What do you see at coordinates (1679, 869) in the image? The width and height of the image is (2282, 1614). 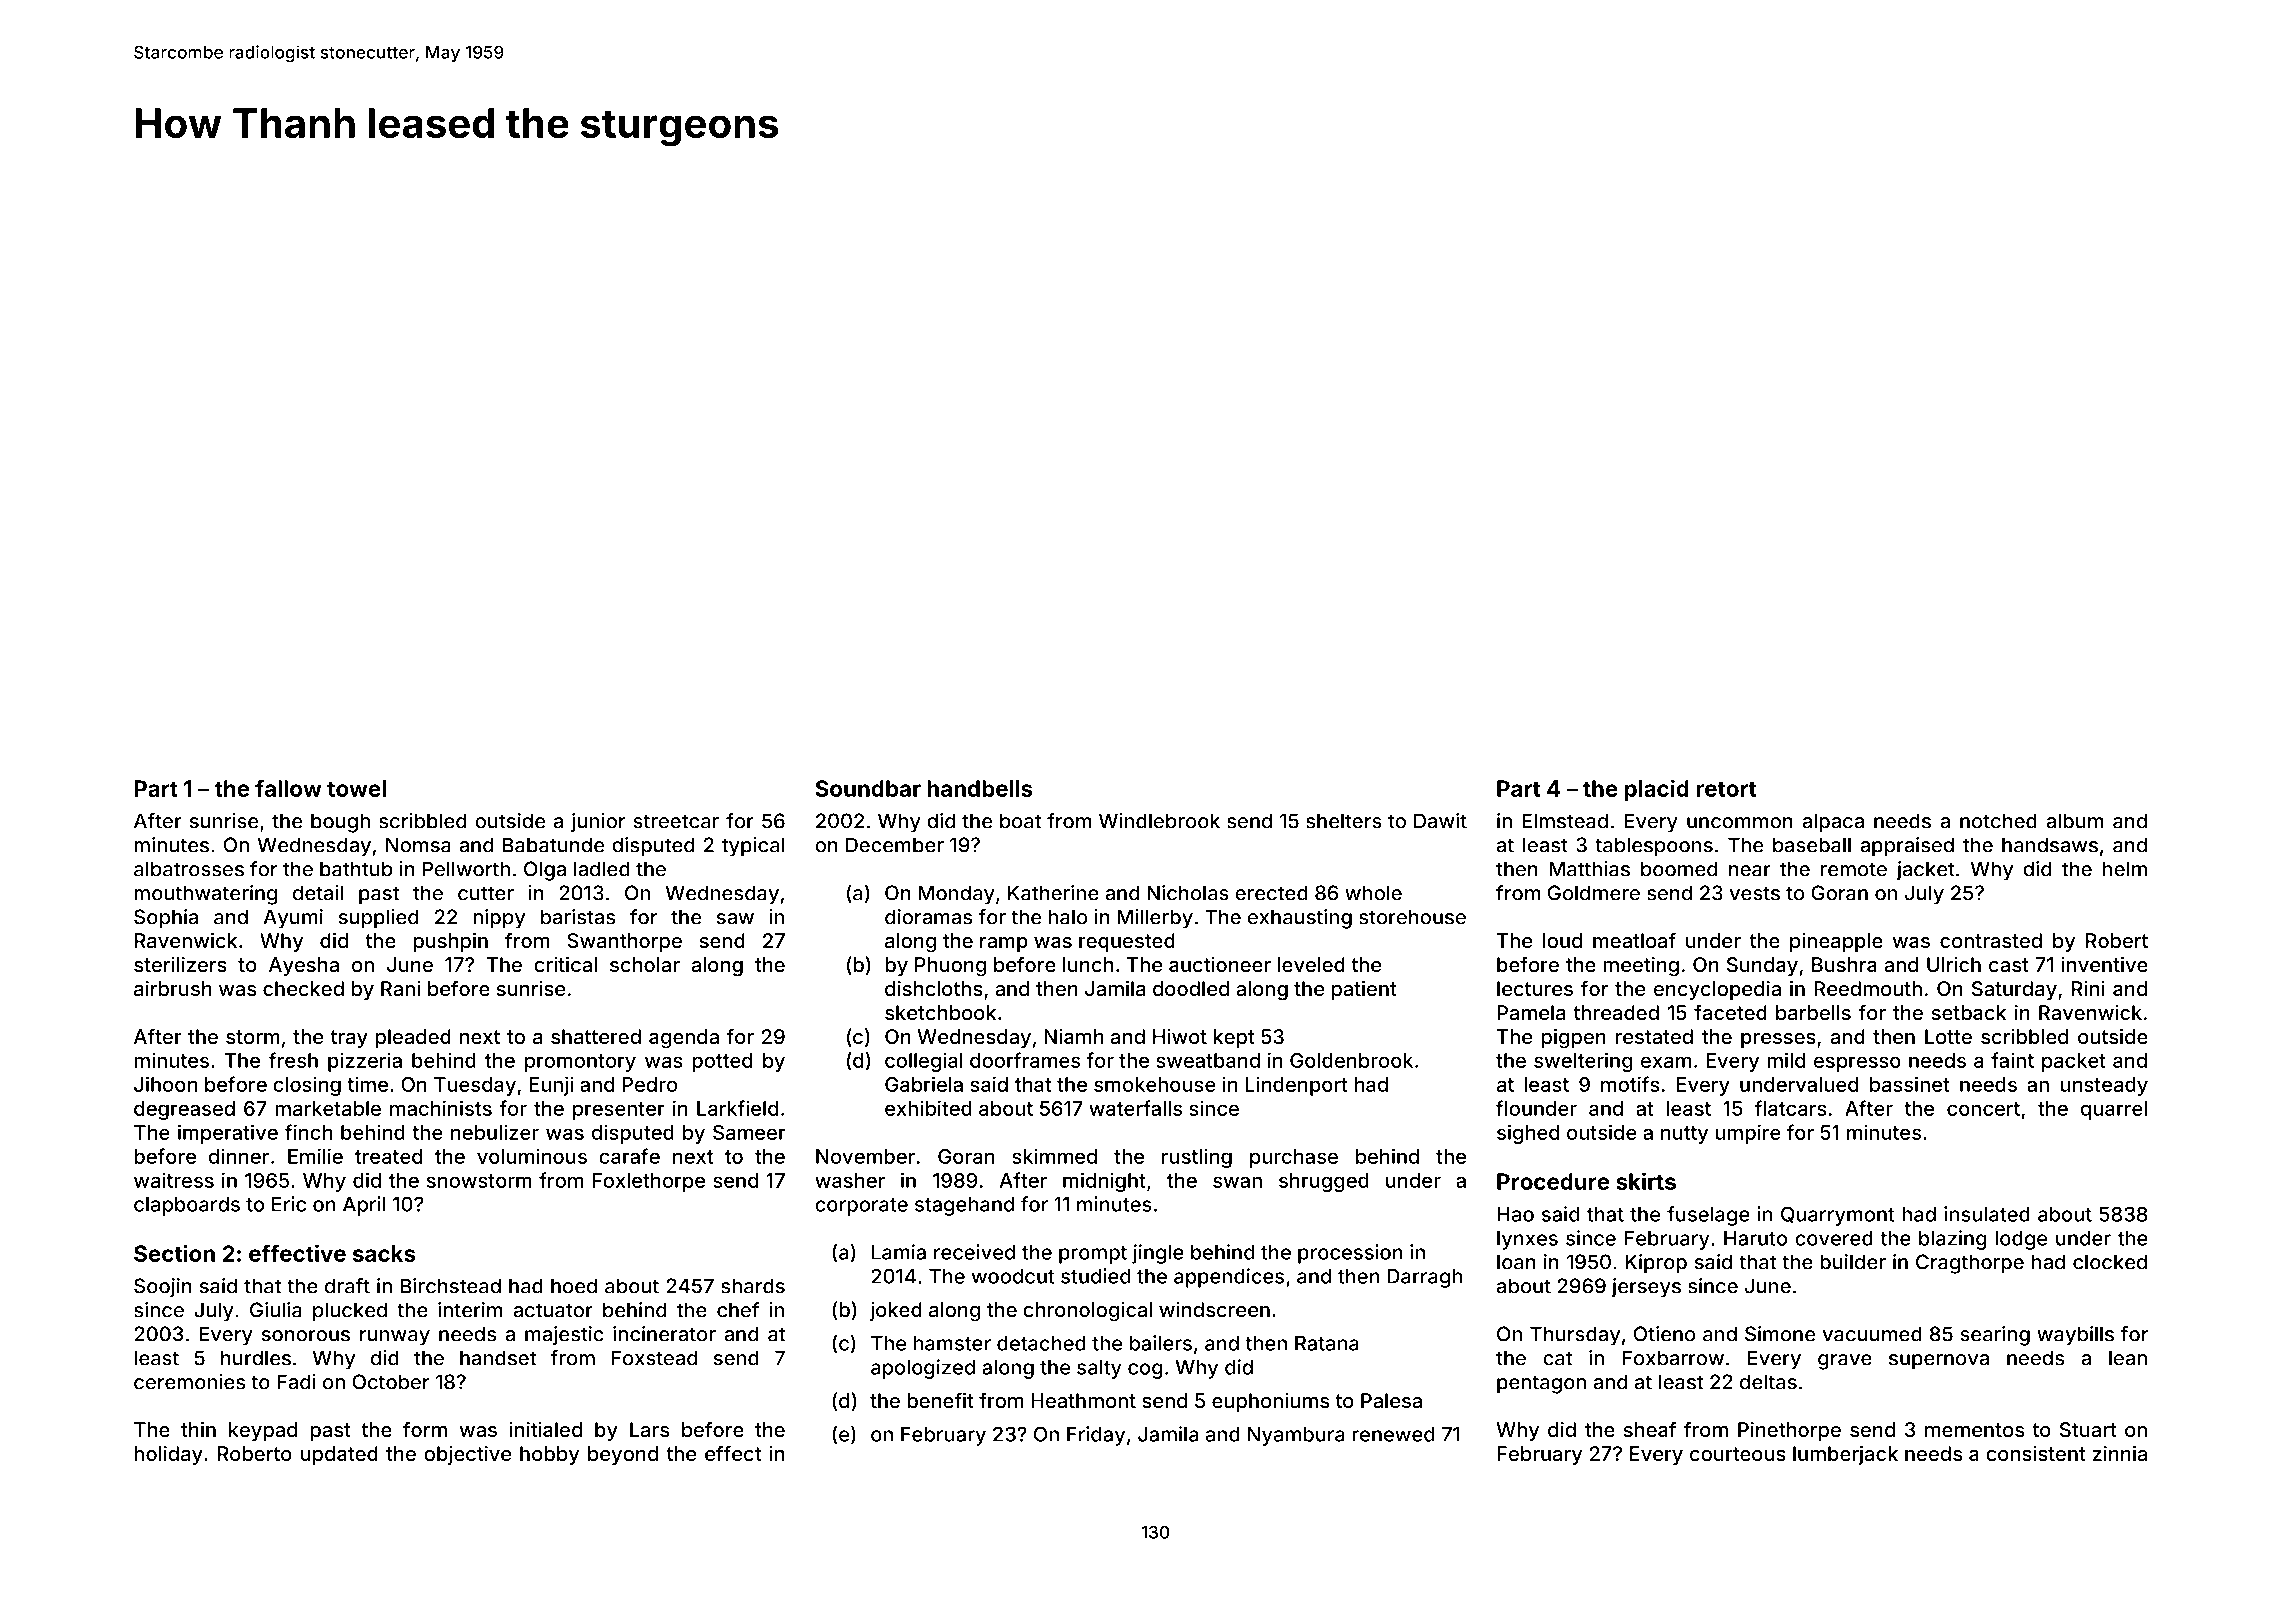 I see `boomed` at bounding box center [1679, 869].
